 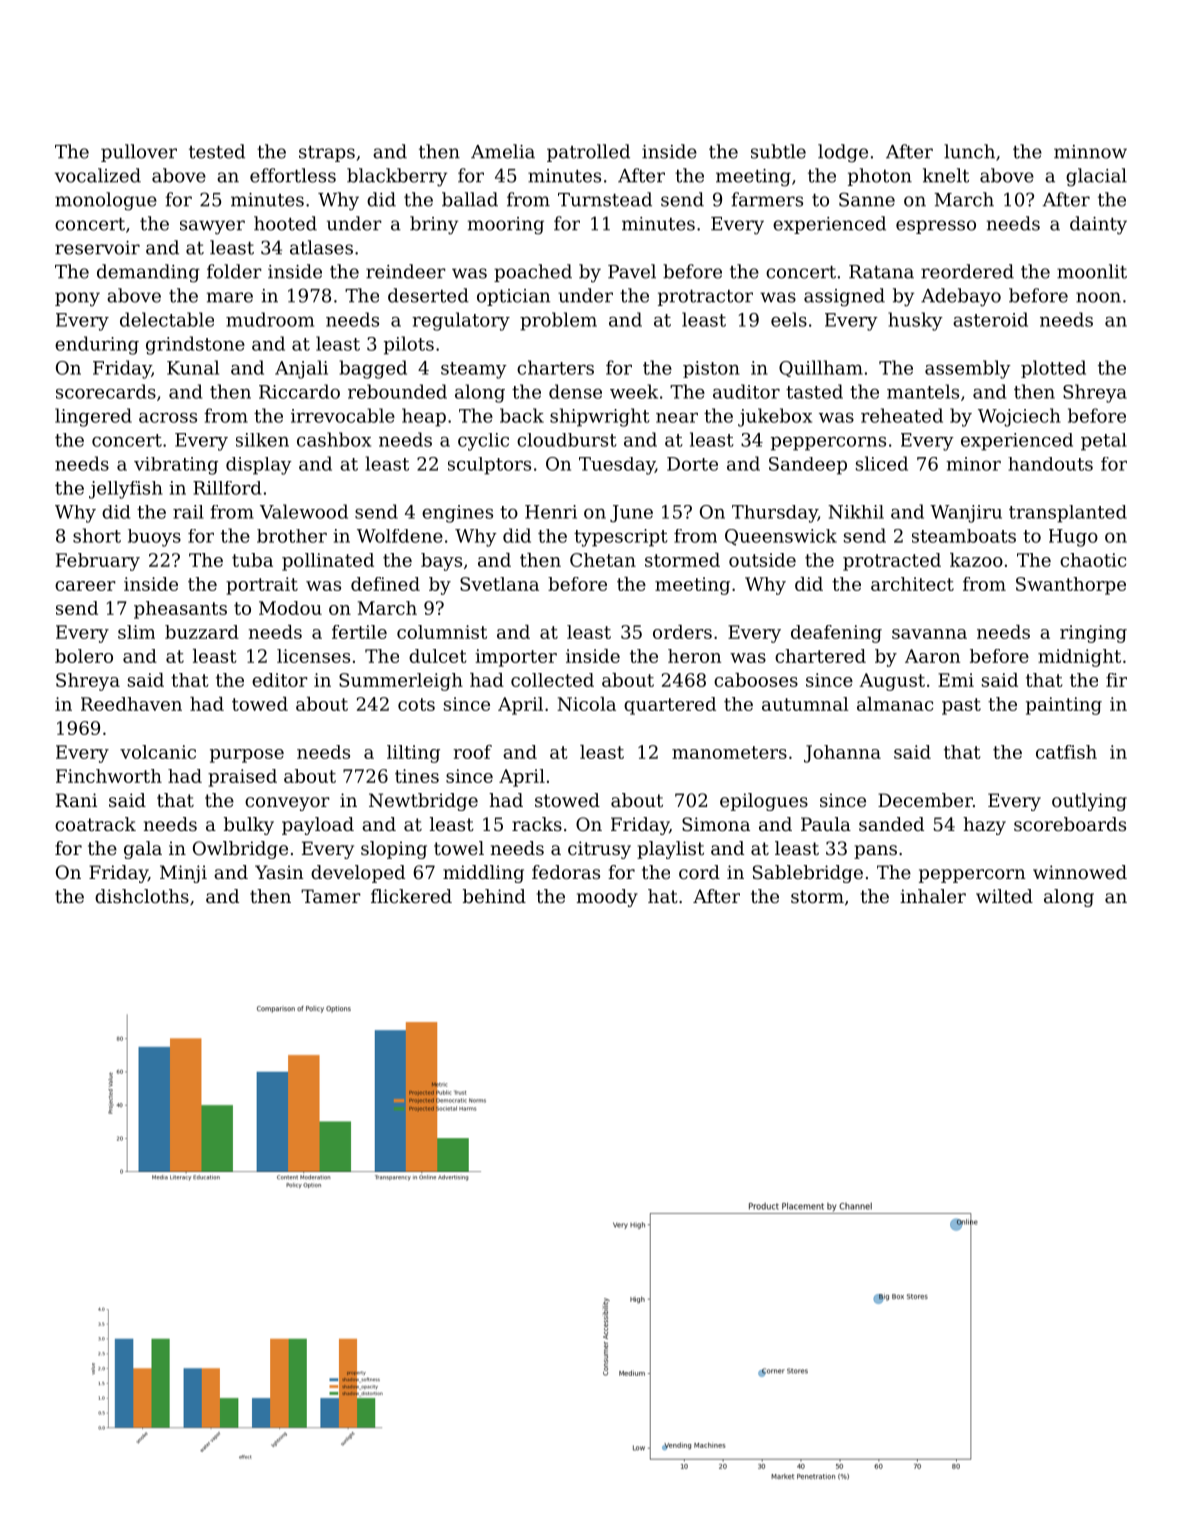 What do you see at coordinates (923, 391) in the screenshot?
I see `mantels` at bounding box center [923, 391].
